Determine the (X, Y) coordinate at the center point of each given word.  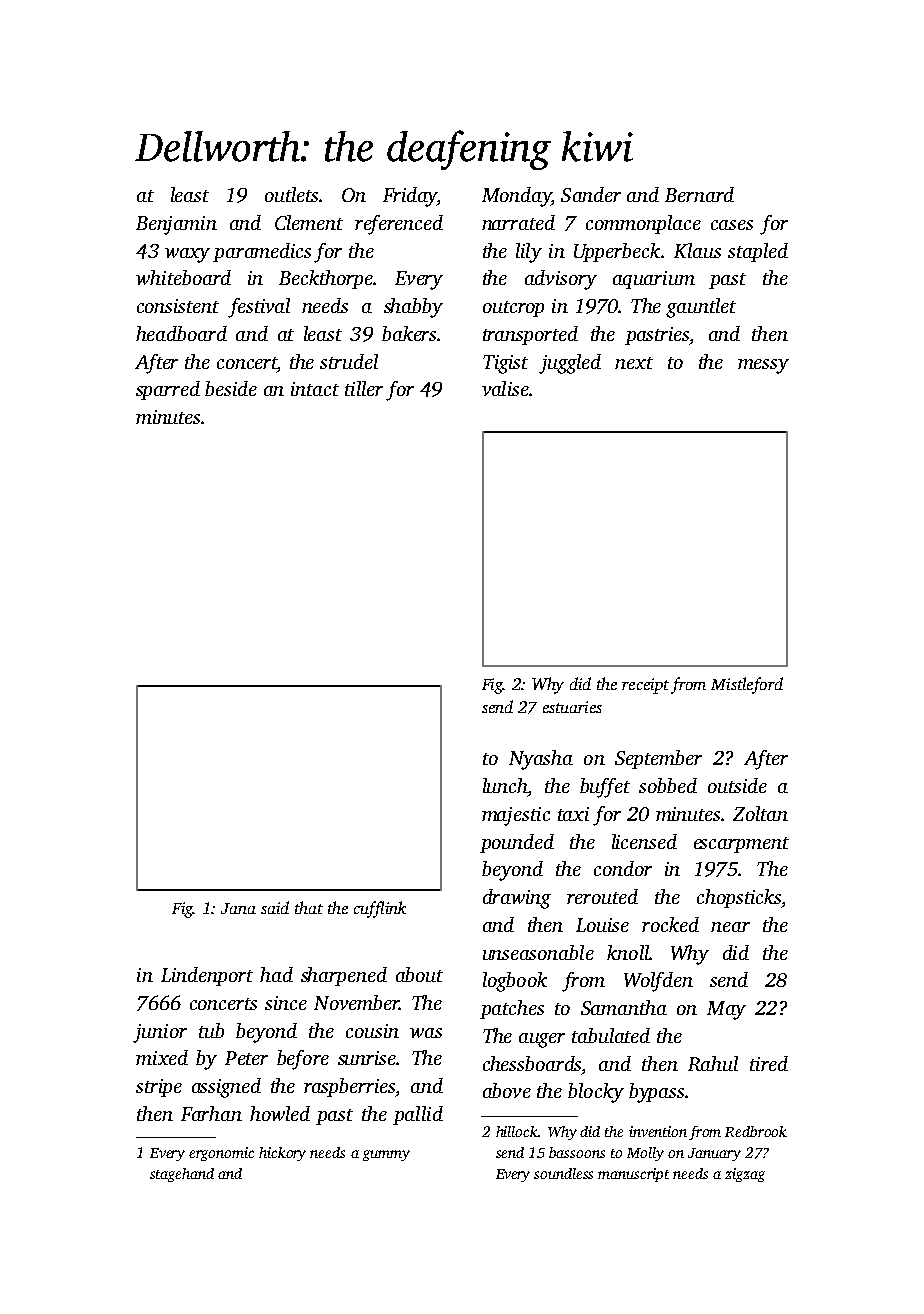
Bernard (699, 194)
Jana (238, 908)
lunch (505, 785)
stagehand (182, 1175)
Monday (516, 197)
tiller (364, 388)
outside (737, 785)
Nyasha (541, 760)
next (634, 363)
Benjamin (176, 225)
